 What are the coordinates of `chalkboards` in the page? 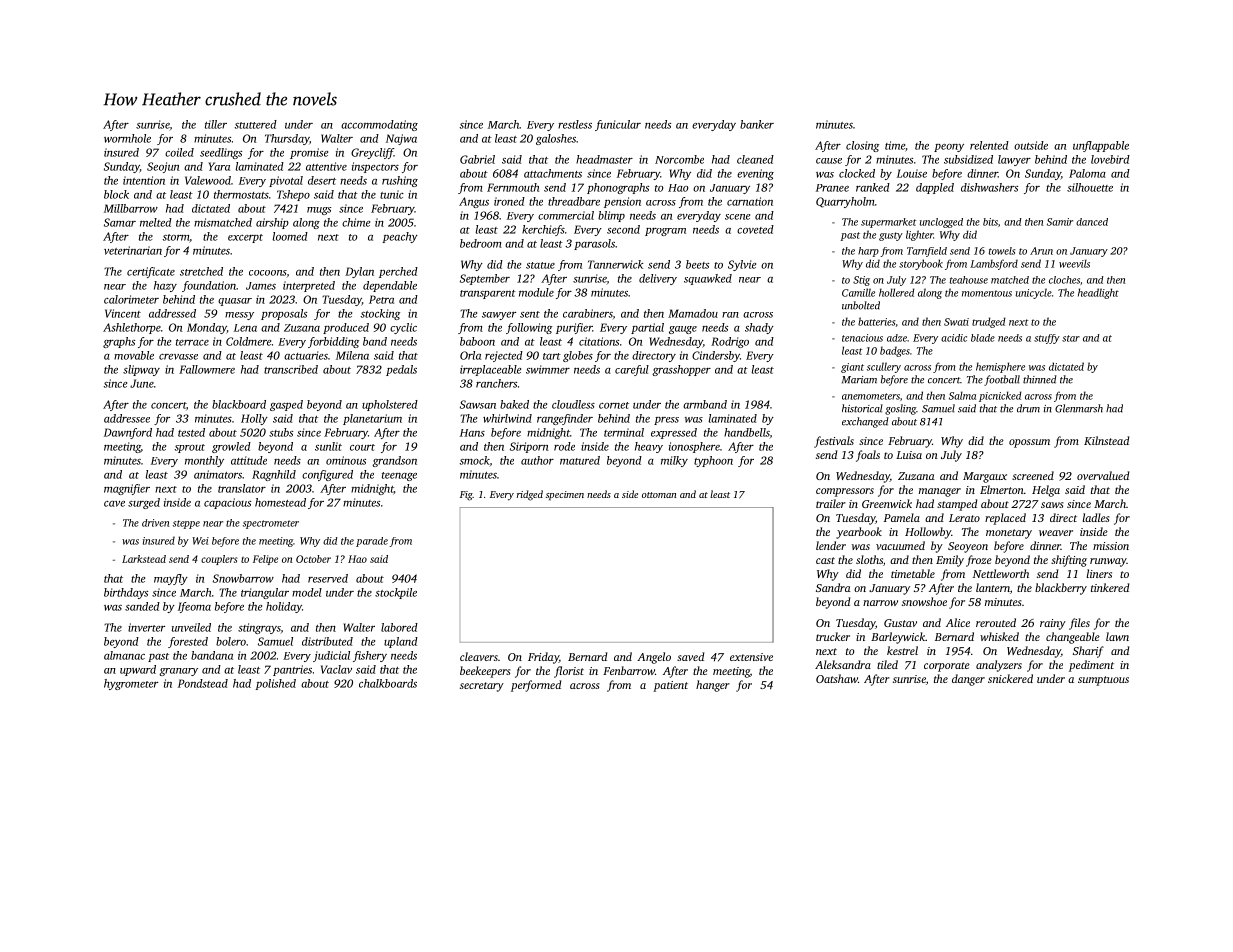 It's located at (388, 683).
